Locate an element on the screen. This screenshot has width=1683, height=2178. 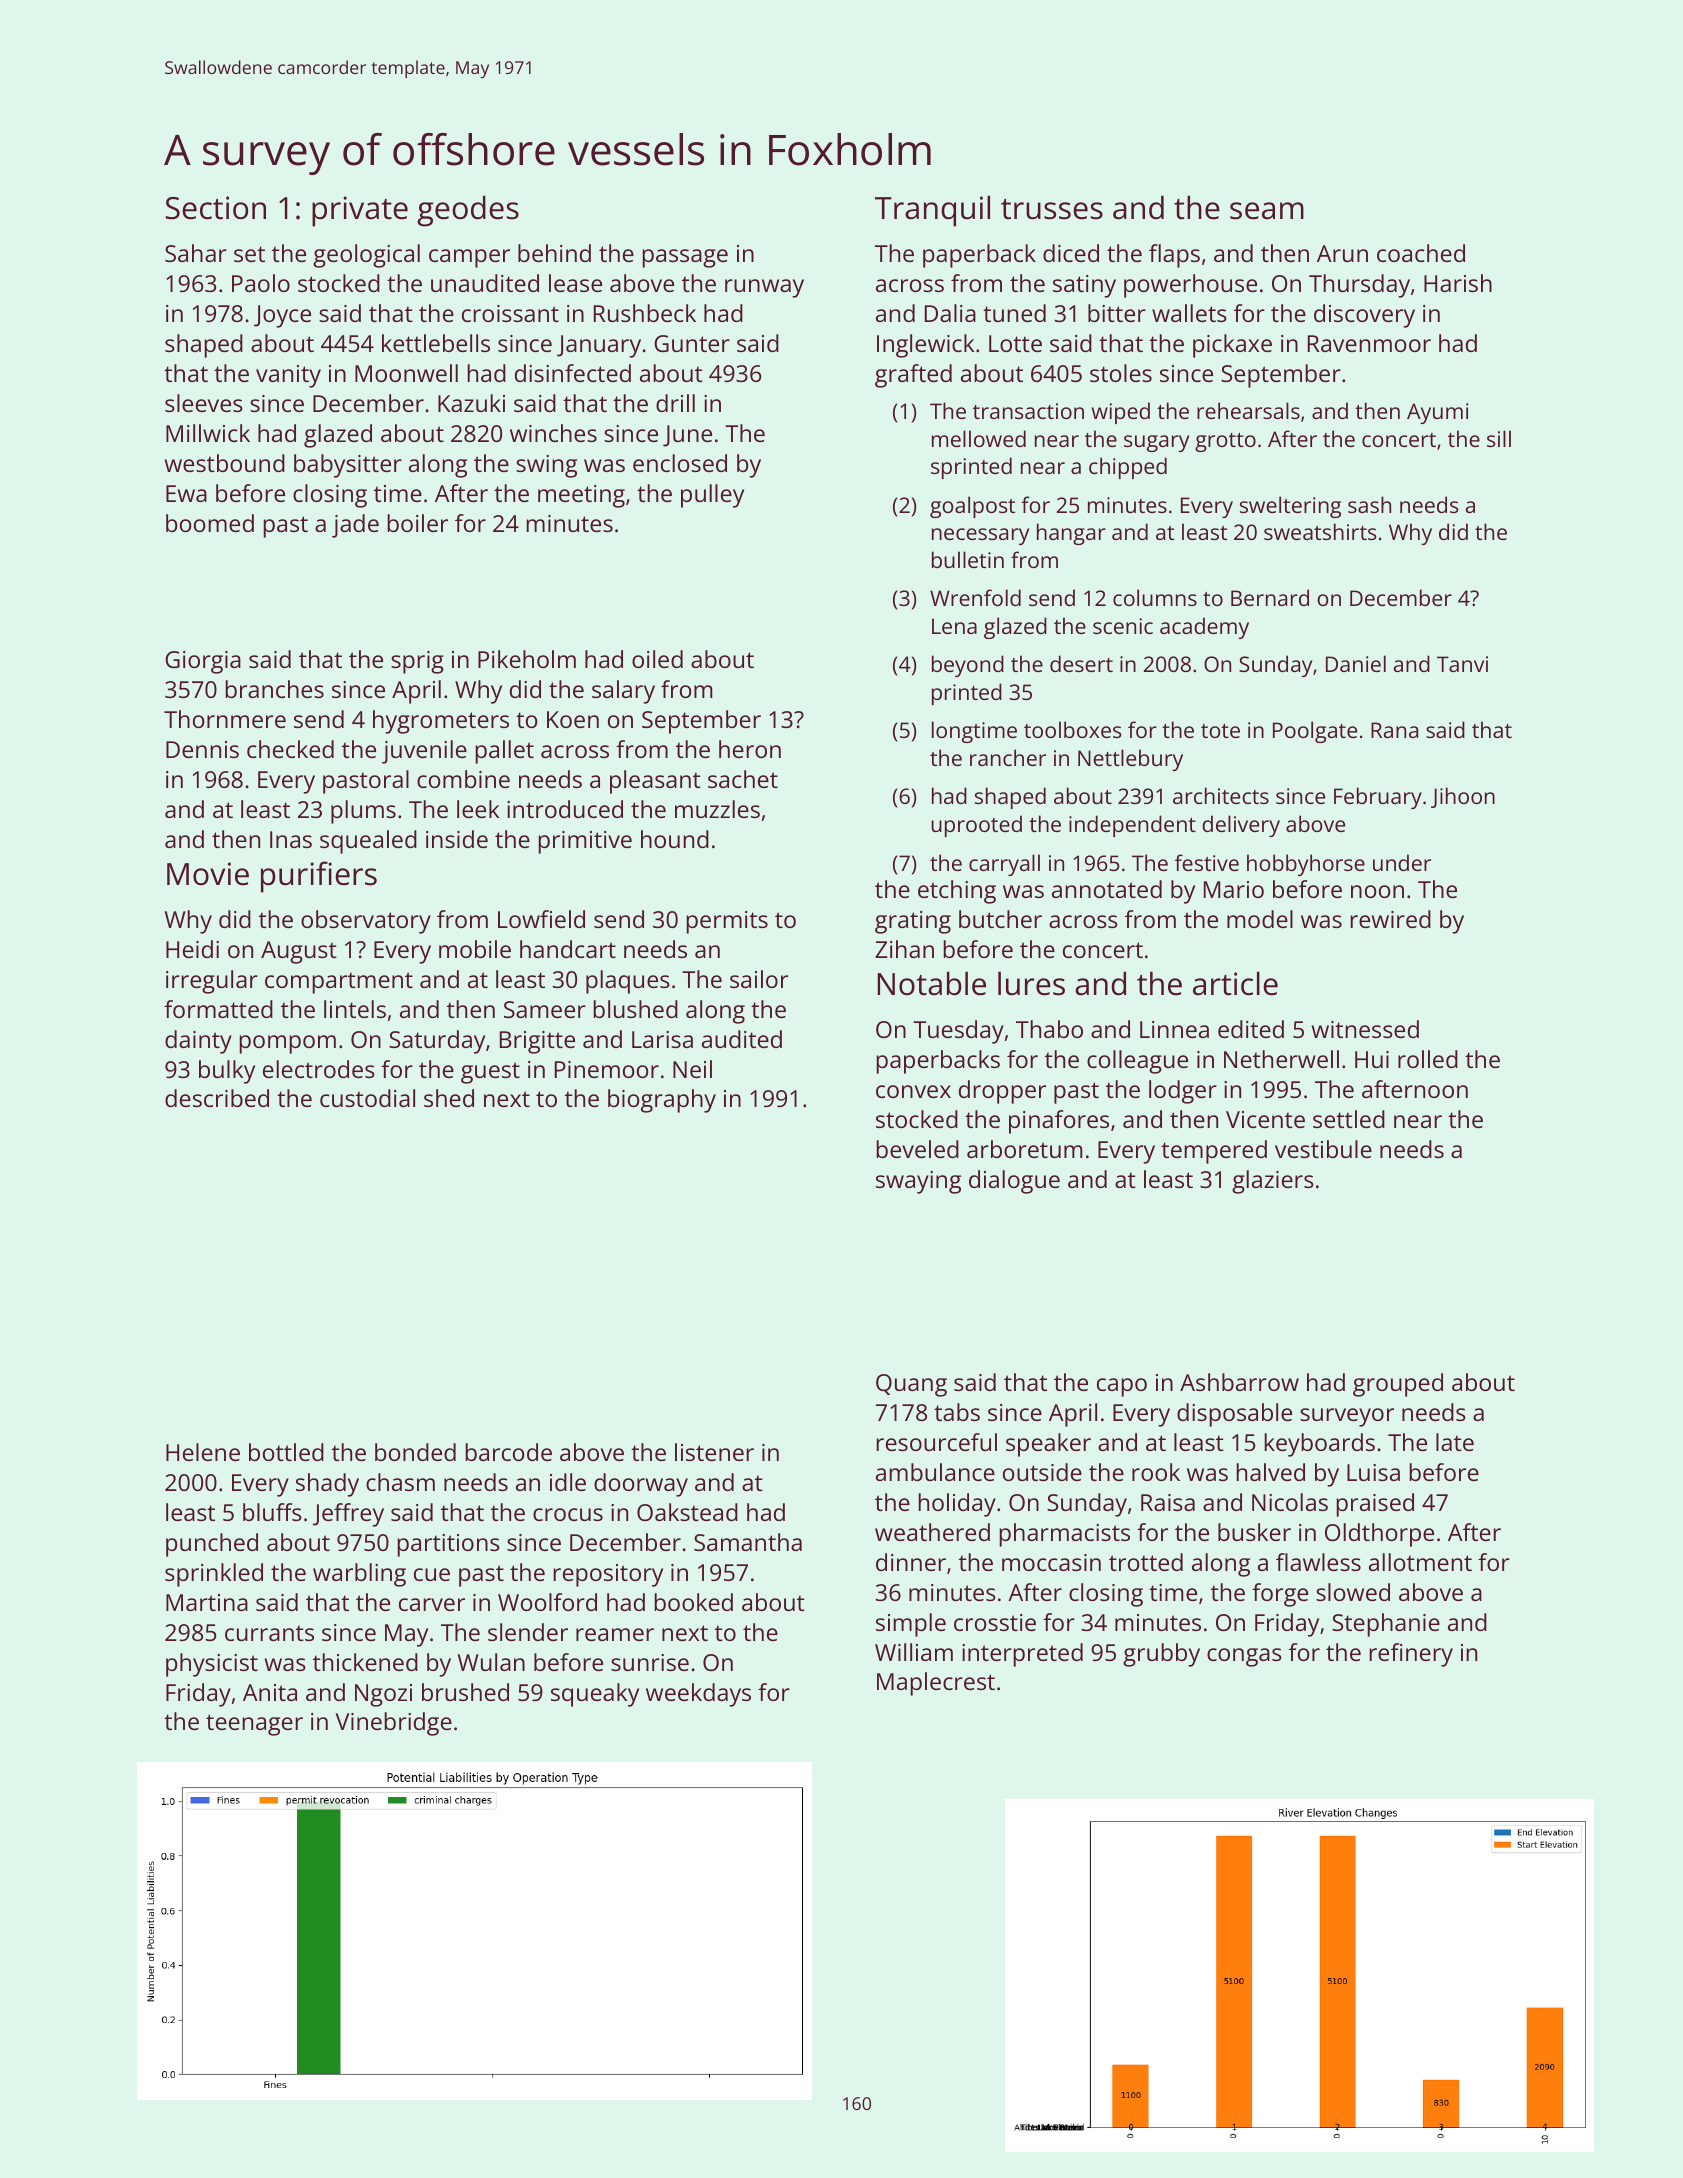
Harish is located at coordinates (1458, 283).
